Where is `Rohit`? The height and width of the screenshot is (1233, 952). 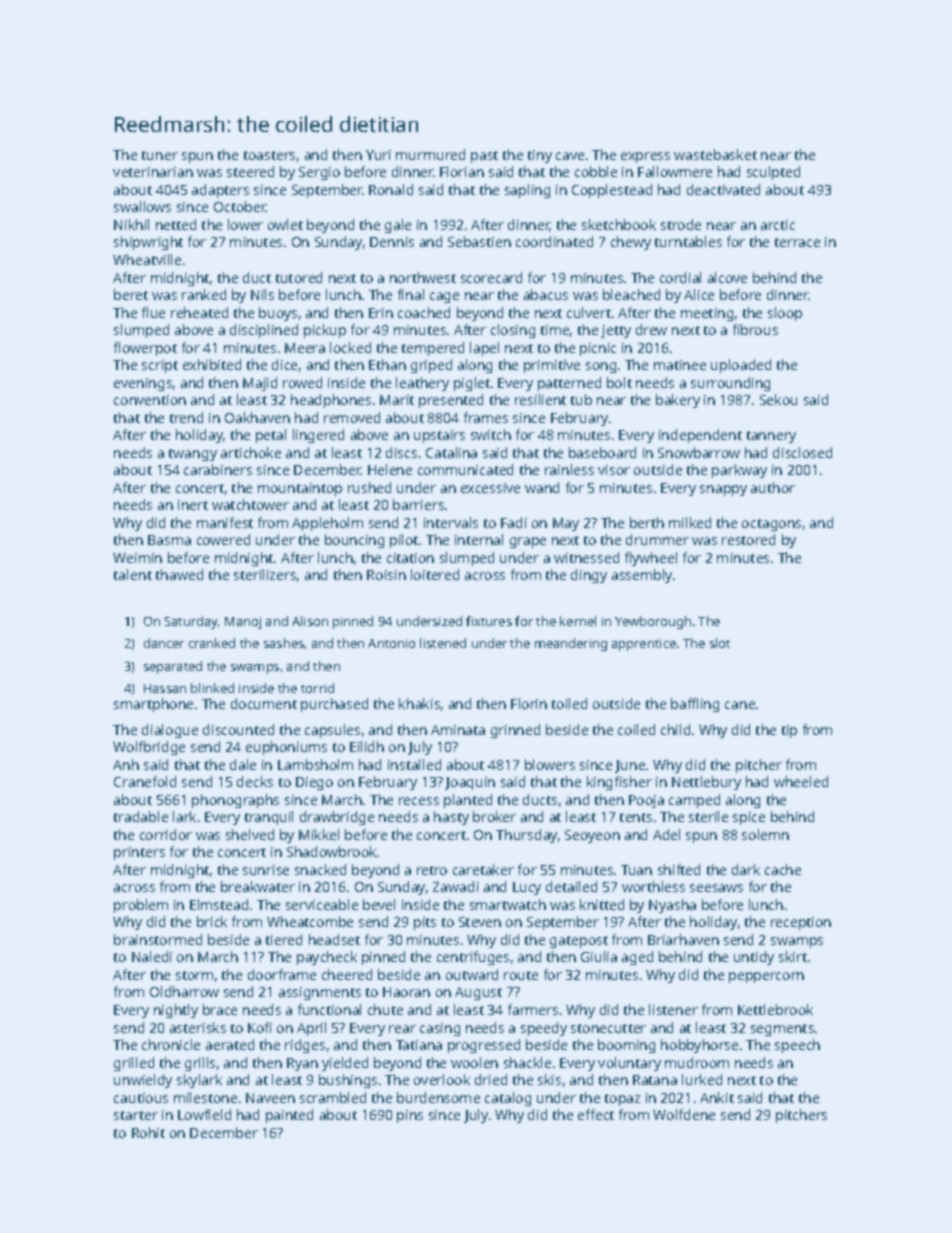
Rohit is located at coordinates (148, 1132).
